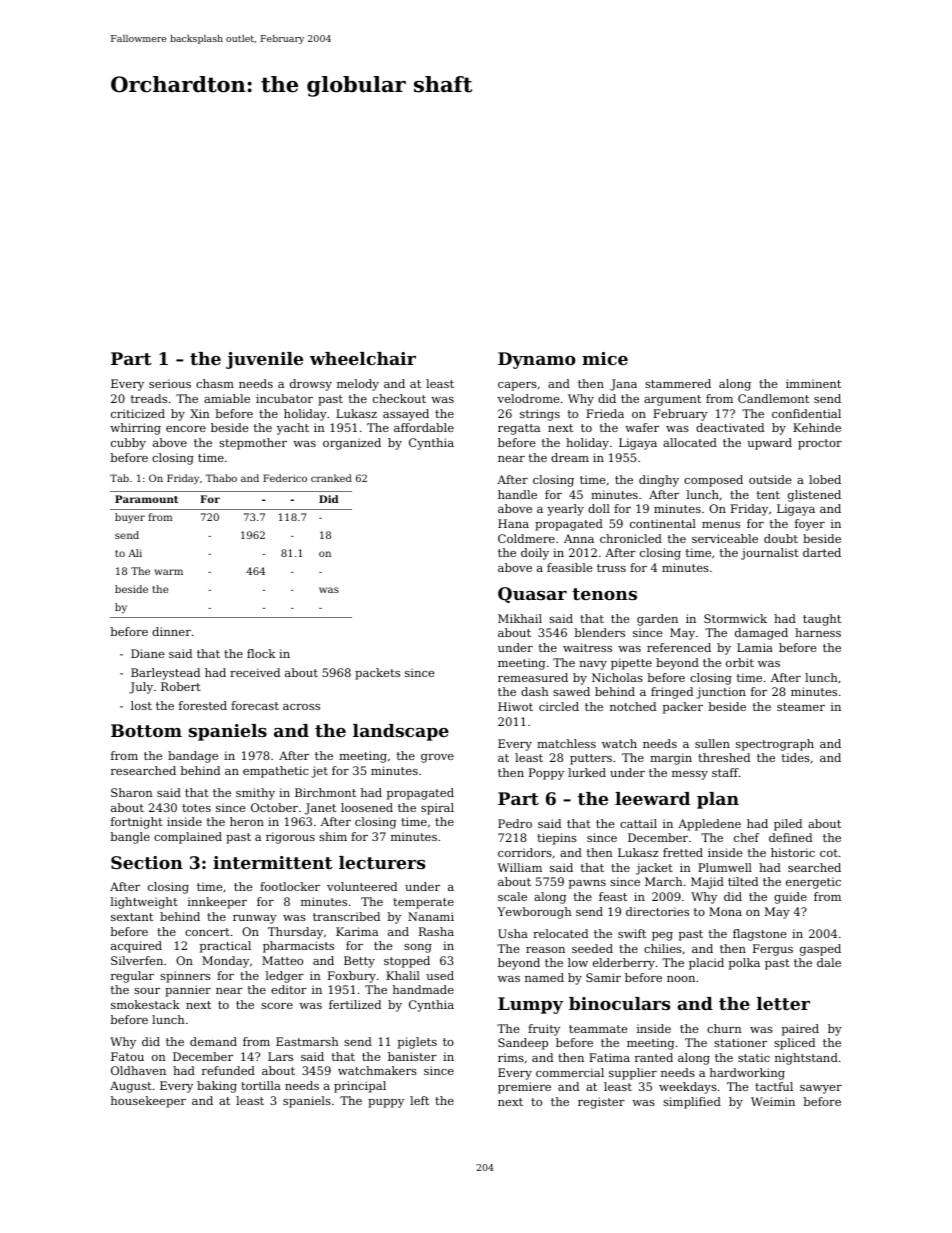 The height and width of the page is (1233, 952). I want to click on checkout, so click(399, 398).
